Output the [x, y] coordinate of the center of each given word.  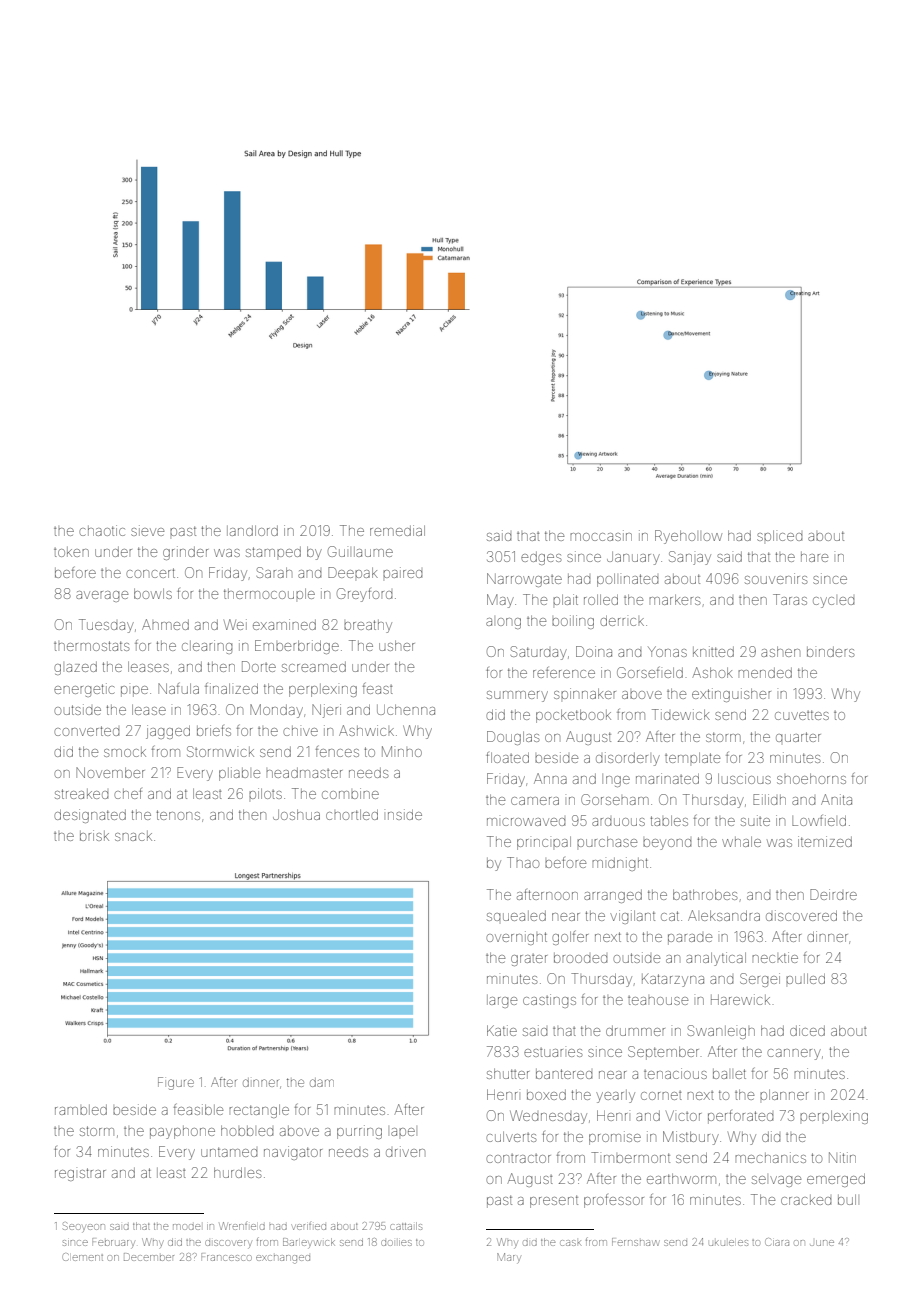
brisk [94, 835]
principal [544, 843]
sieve [147, 530]
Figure [176, 1083]
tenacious [675, 1073]
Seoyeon [84, 1227]
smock [125, 752]
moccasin [601, 535]
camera [535, 801]
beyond [667, 844]
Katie [502, 1030]
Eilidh [769, 799]
